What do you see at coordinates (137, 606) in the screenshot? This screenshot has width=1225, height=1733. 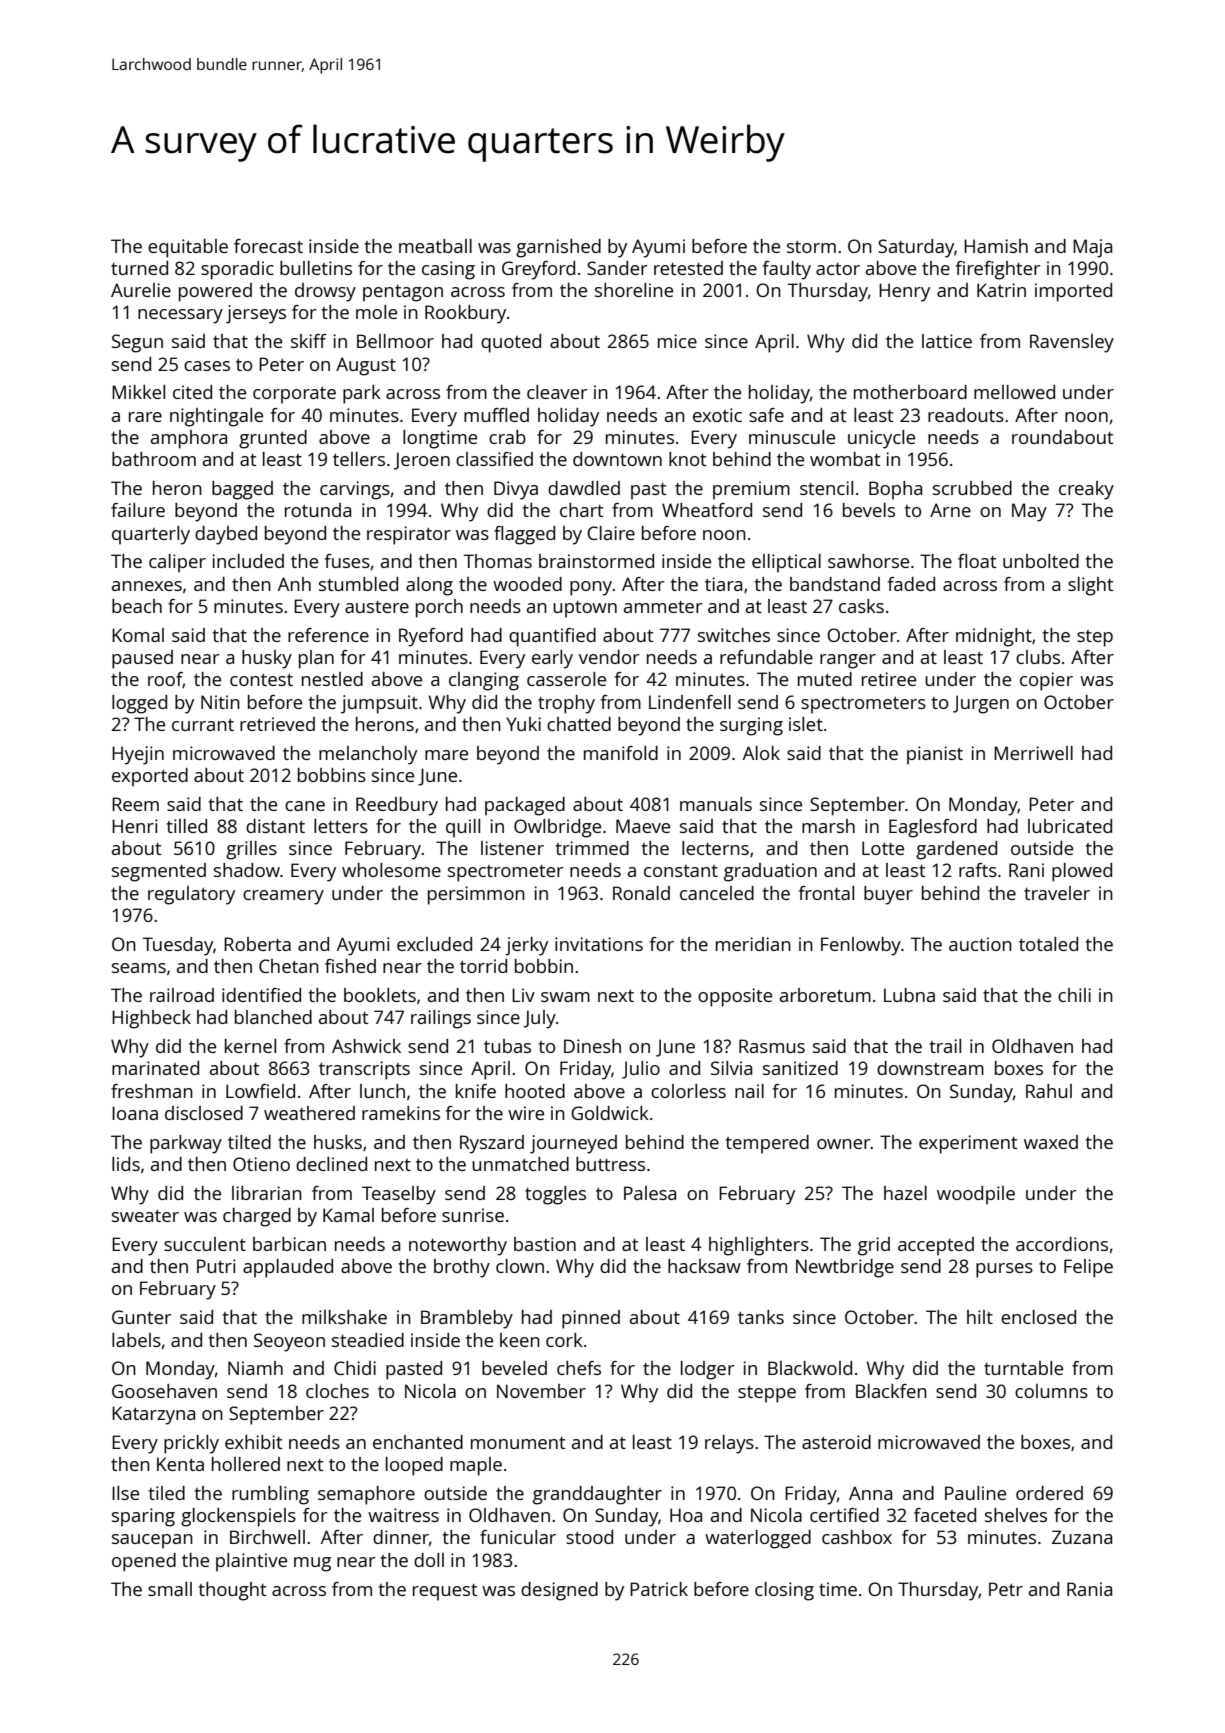 I see `beach` at bounding box center [137, 606].
